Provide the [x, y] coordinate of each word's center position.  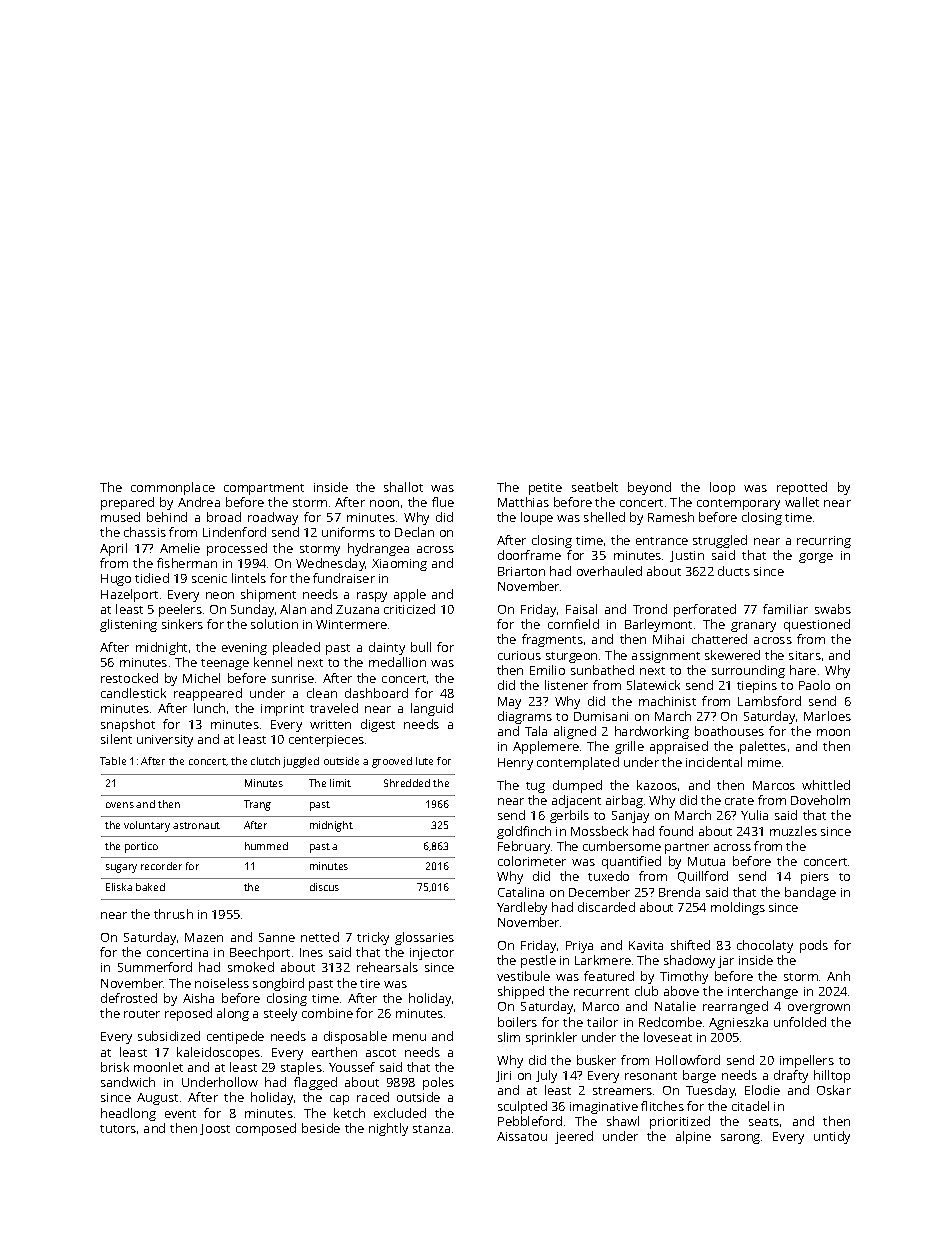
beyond [649, 488]
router [142, 1014]
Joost [215, 1129]
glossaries [424, 938]
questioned [817, 625]
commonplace [173, 488]
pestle [538, 961]
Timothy [684, 977]
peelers [180, 610]
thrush [173, 914]
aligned [575, 732]
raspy [372, 597]
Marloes [827, 716]
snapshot [128, 725]
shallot [403, 487]
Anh [838, 976]
